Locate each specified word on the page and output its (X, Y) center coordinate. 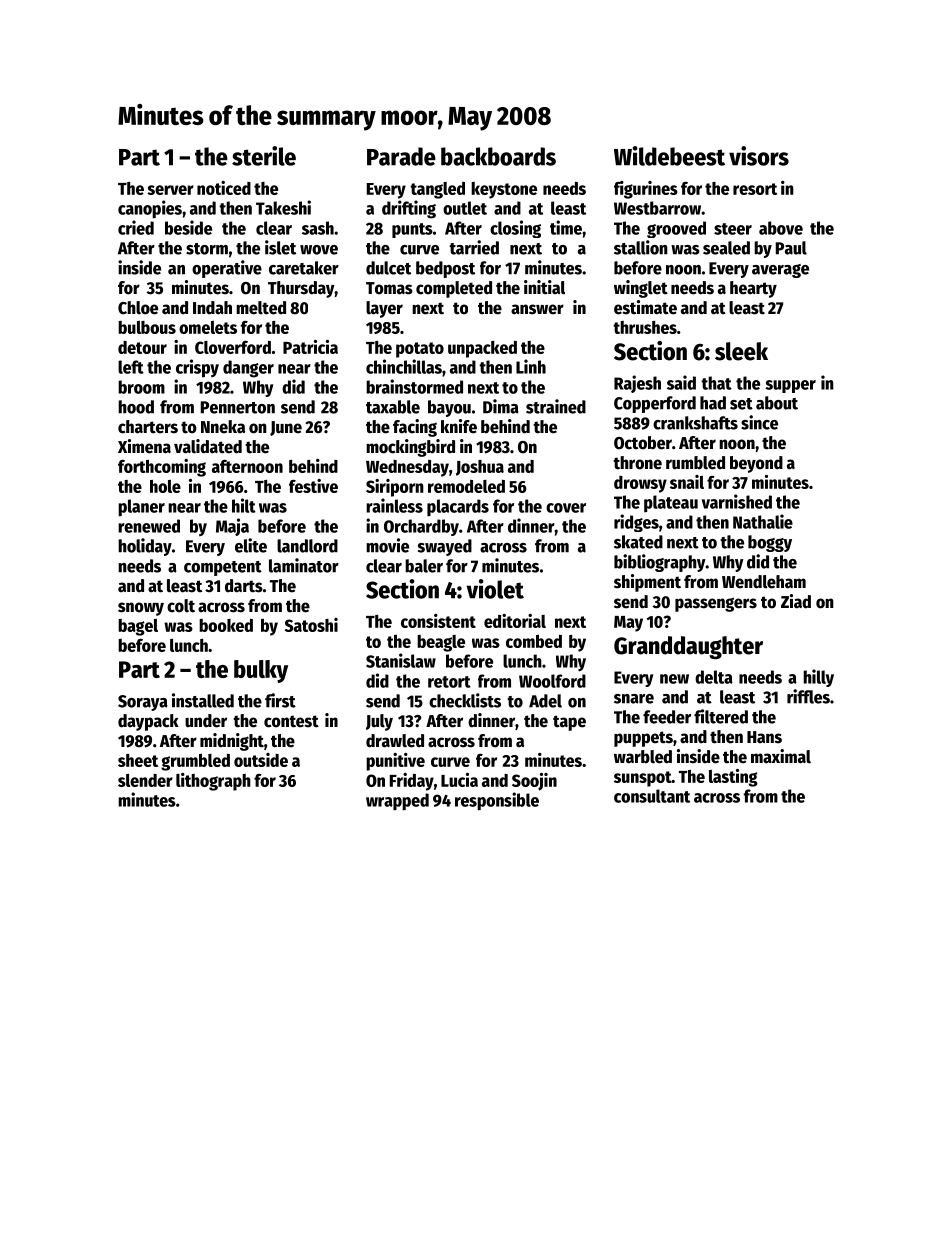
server (170, 190)
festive (313, 486)
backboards (498, 156)
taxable (393, 407)
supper (790, 386)
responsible (497, 801)
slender (145, 780)
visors (759, 156)
